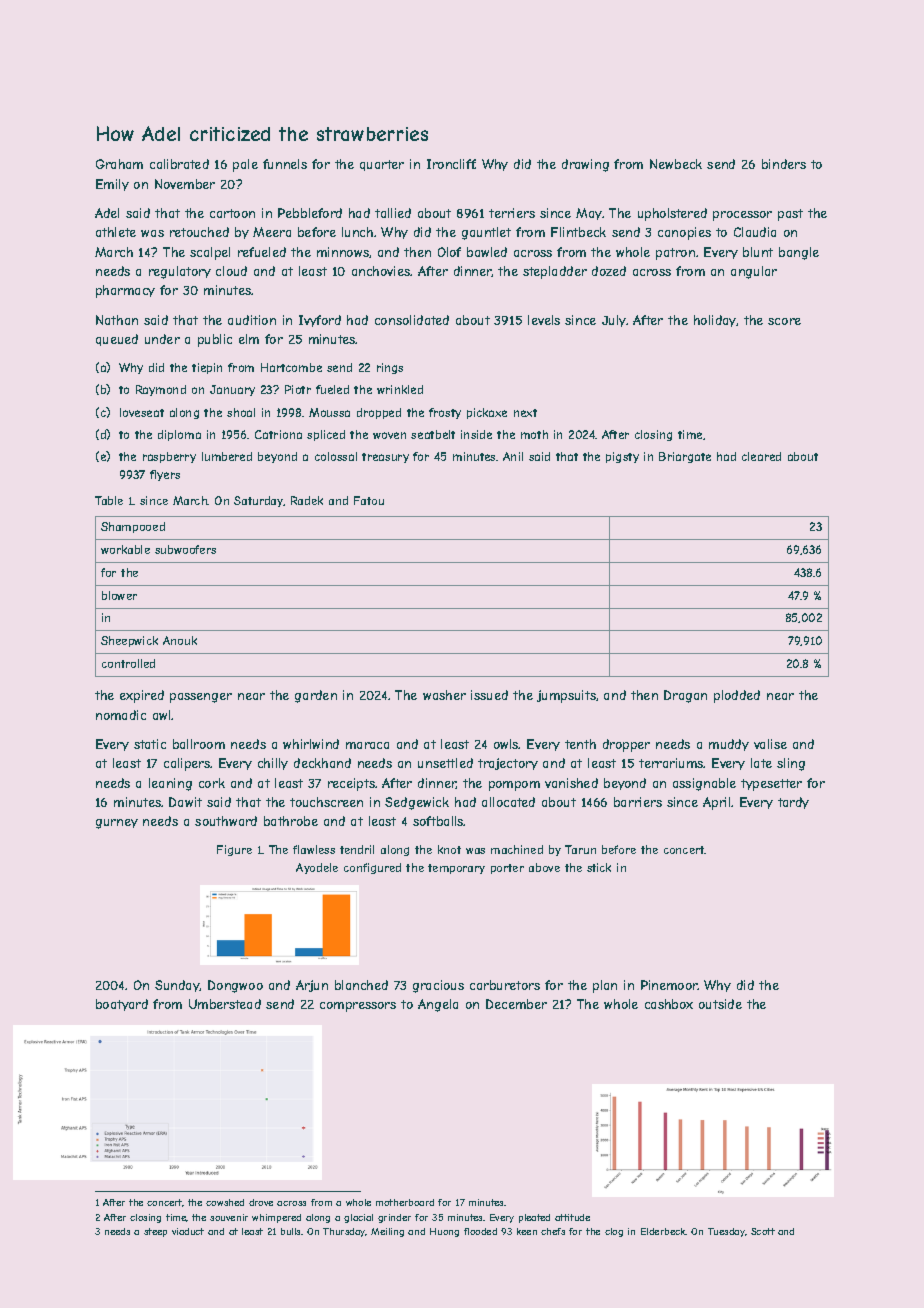  I want to click on steep, so click(155, 1232).
